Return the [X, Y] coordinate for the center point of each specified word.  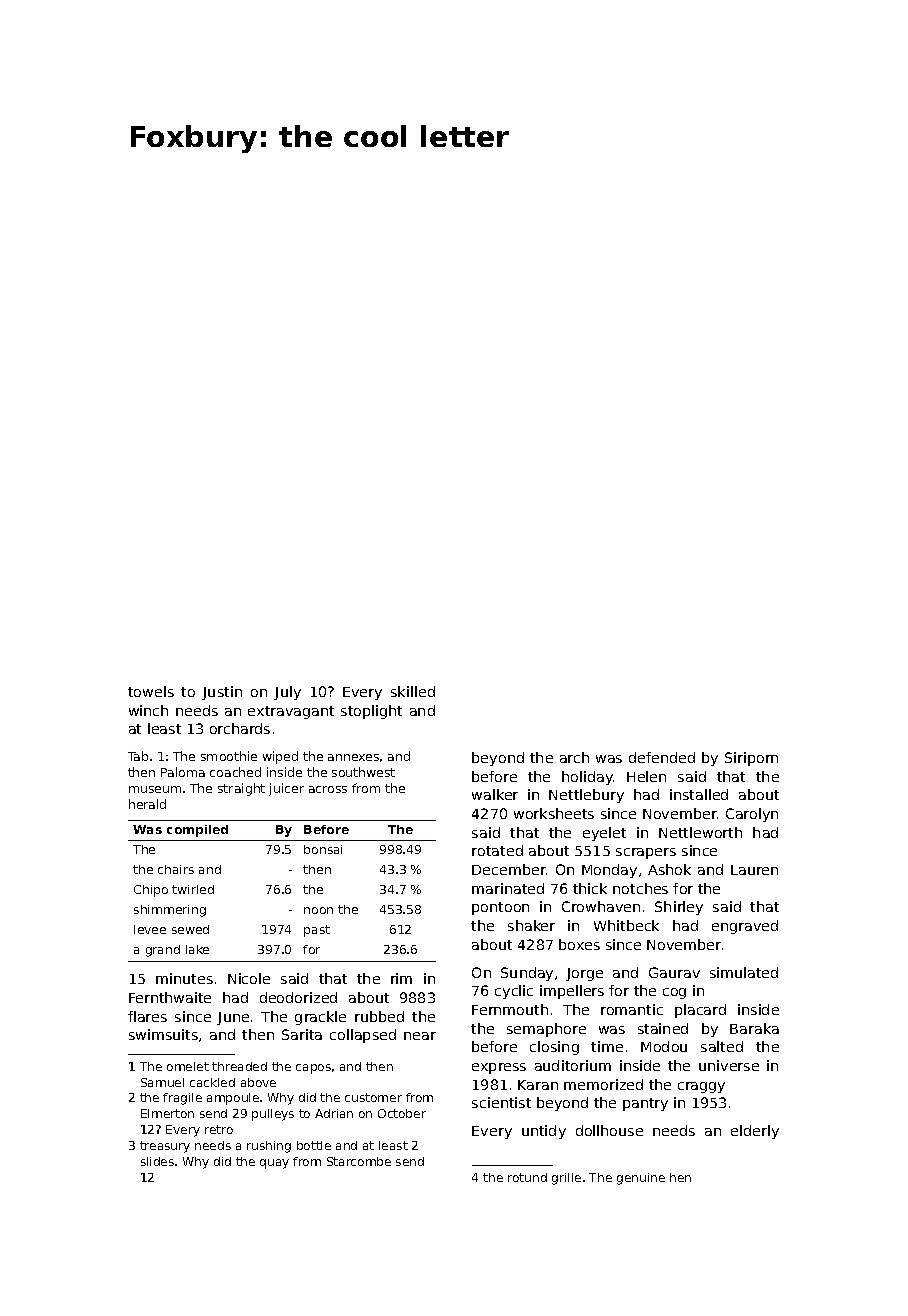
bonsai [323, 849]
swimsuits [163, 1034]
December [509, 869]
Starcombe [359, 1161]
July [287, 693]
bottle [314, 1145]
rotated [497, 850]
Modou [664, 1046]
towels [151, 691]
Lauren [754, 870]
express [499, 1068]
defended [662, 757]
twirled [193, 889]
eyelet [604, 834]
